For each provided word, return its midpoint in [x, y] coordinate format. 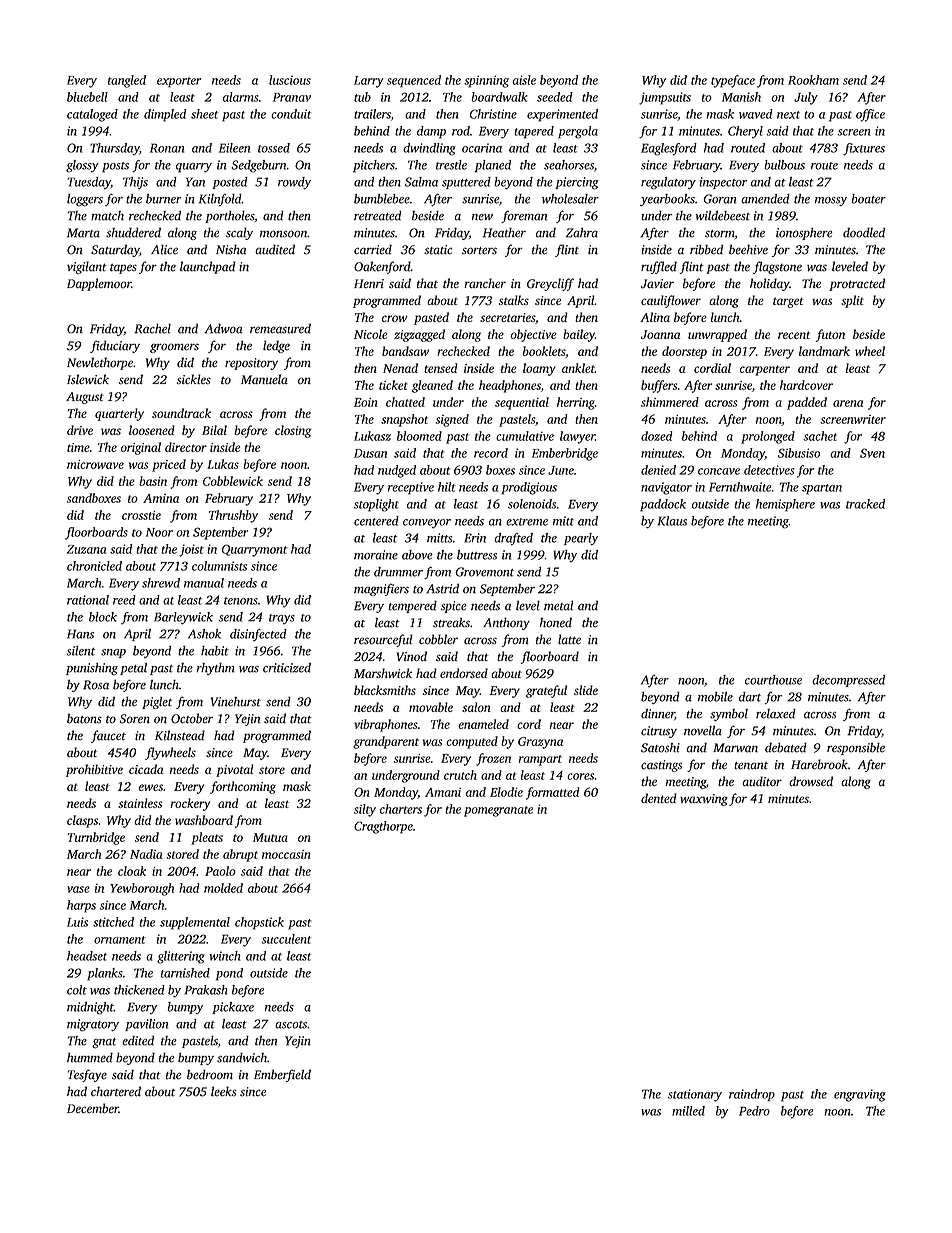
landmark [824, 351]
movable [431, 707]
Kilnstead [180, 735]
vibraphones [386, 725]
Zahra [582, 233]
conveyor [427, 524]
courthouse [773, 680]
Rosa [96, 685]
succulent [286, 939]
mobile [715, 697]
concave [719, 471]
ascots [291, 1025]
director [186, 447]
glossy [82, 166]
